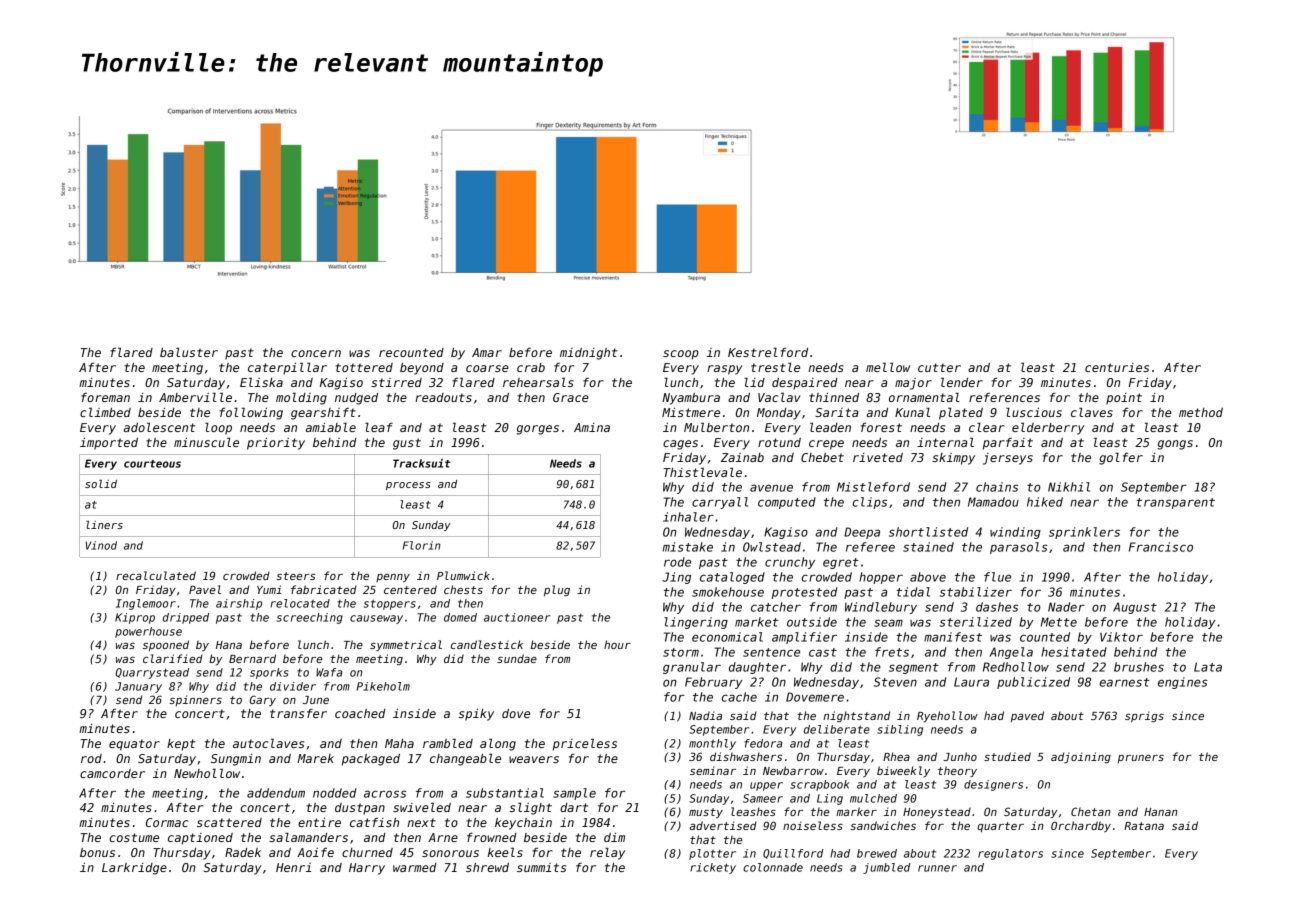 Image resolution: width=1308 pixels, height=924 pixels. I want to click on Tracksuit, so click(421, 463).
